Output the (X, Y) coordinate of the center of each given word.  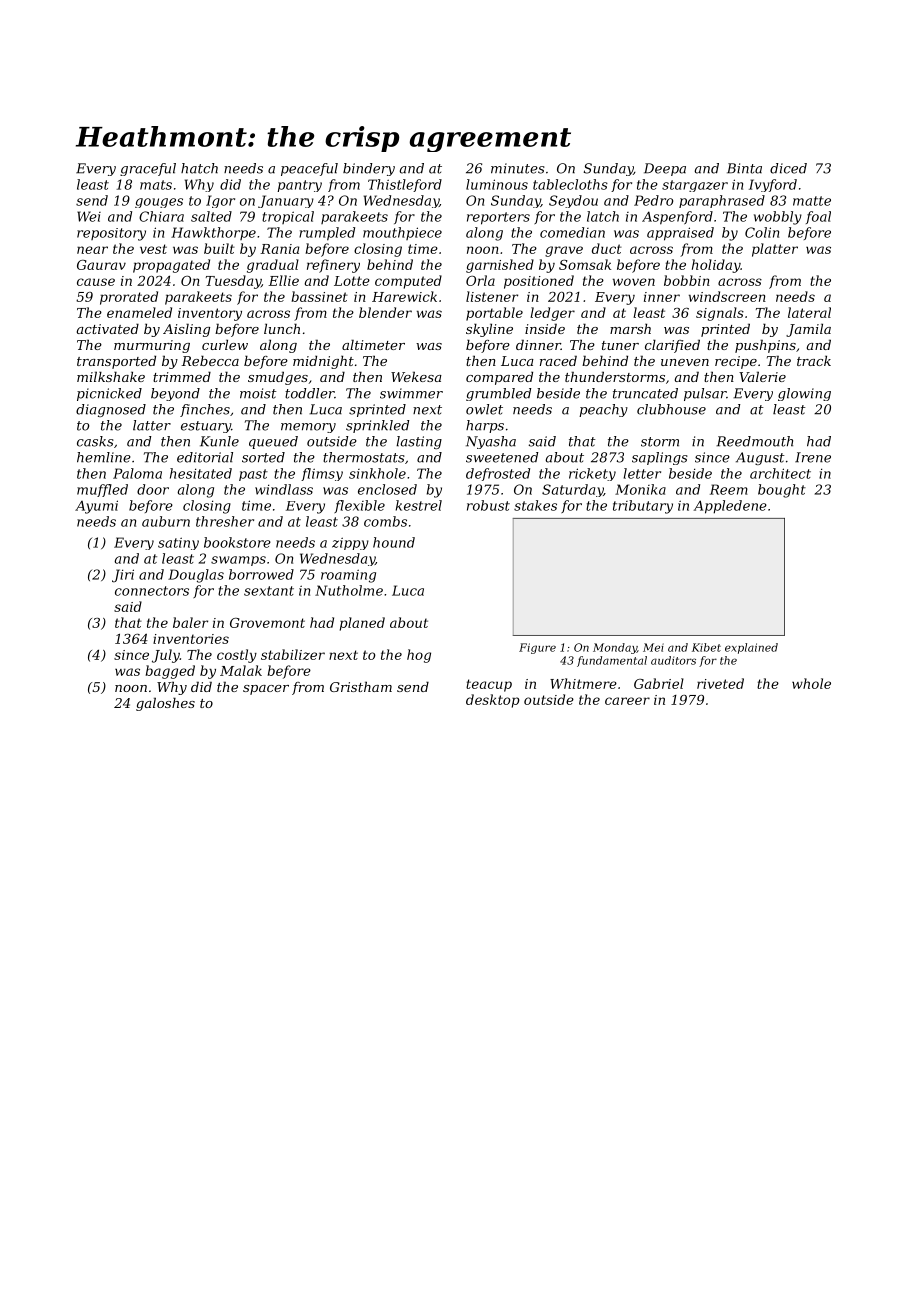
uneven (685, 362)
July (166, 656)
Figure (537, 648)
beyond (175, 394)
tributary (643, 507)
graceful (148, 169)
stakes (535, 505)
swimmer (411, 393)
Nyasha (491, 442)
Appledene (730, 507)
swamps (238, 561)
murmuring (152, 346)
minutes (518, 168)
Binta (744, 168)
